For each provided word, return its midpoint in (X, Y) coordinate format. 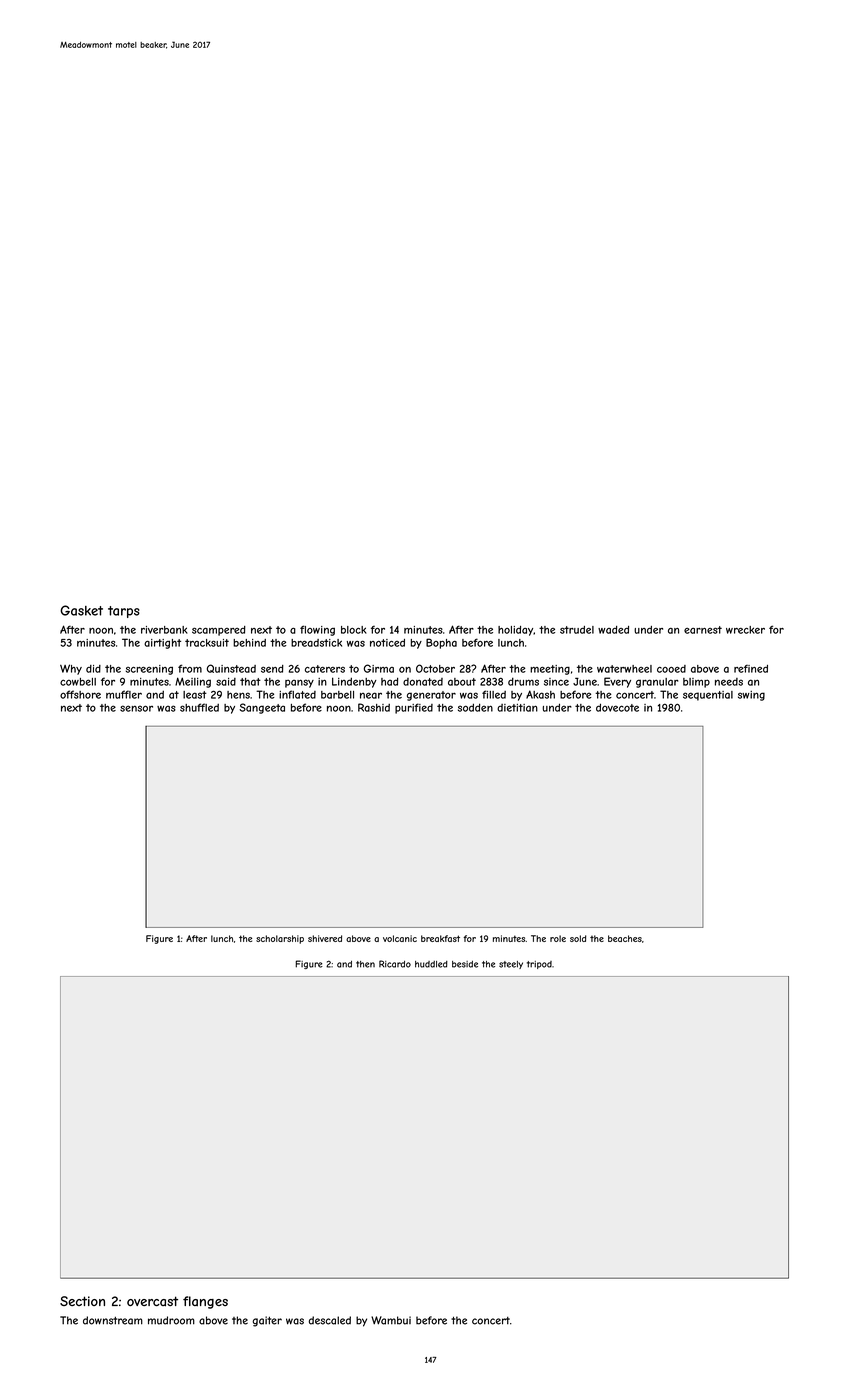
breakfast (440, 938)
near (371, 695)
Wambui (391, 1320)
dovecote (617, 707)
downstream (113, 1320)
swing (751, 696)
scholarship (280, 939)
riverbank (164, 630)
